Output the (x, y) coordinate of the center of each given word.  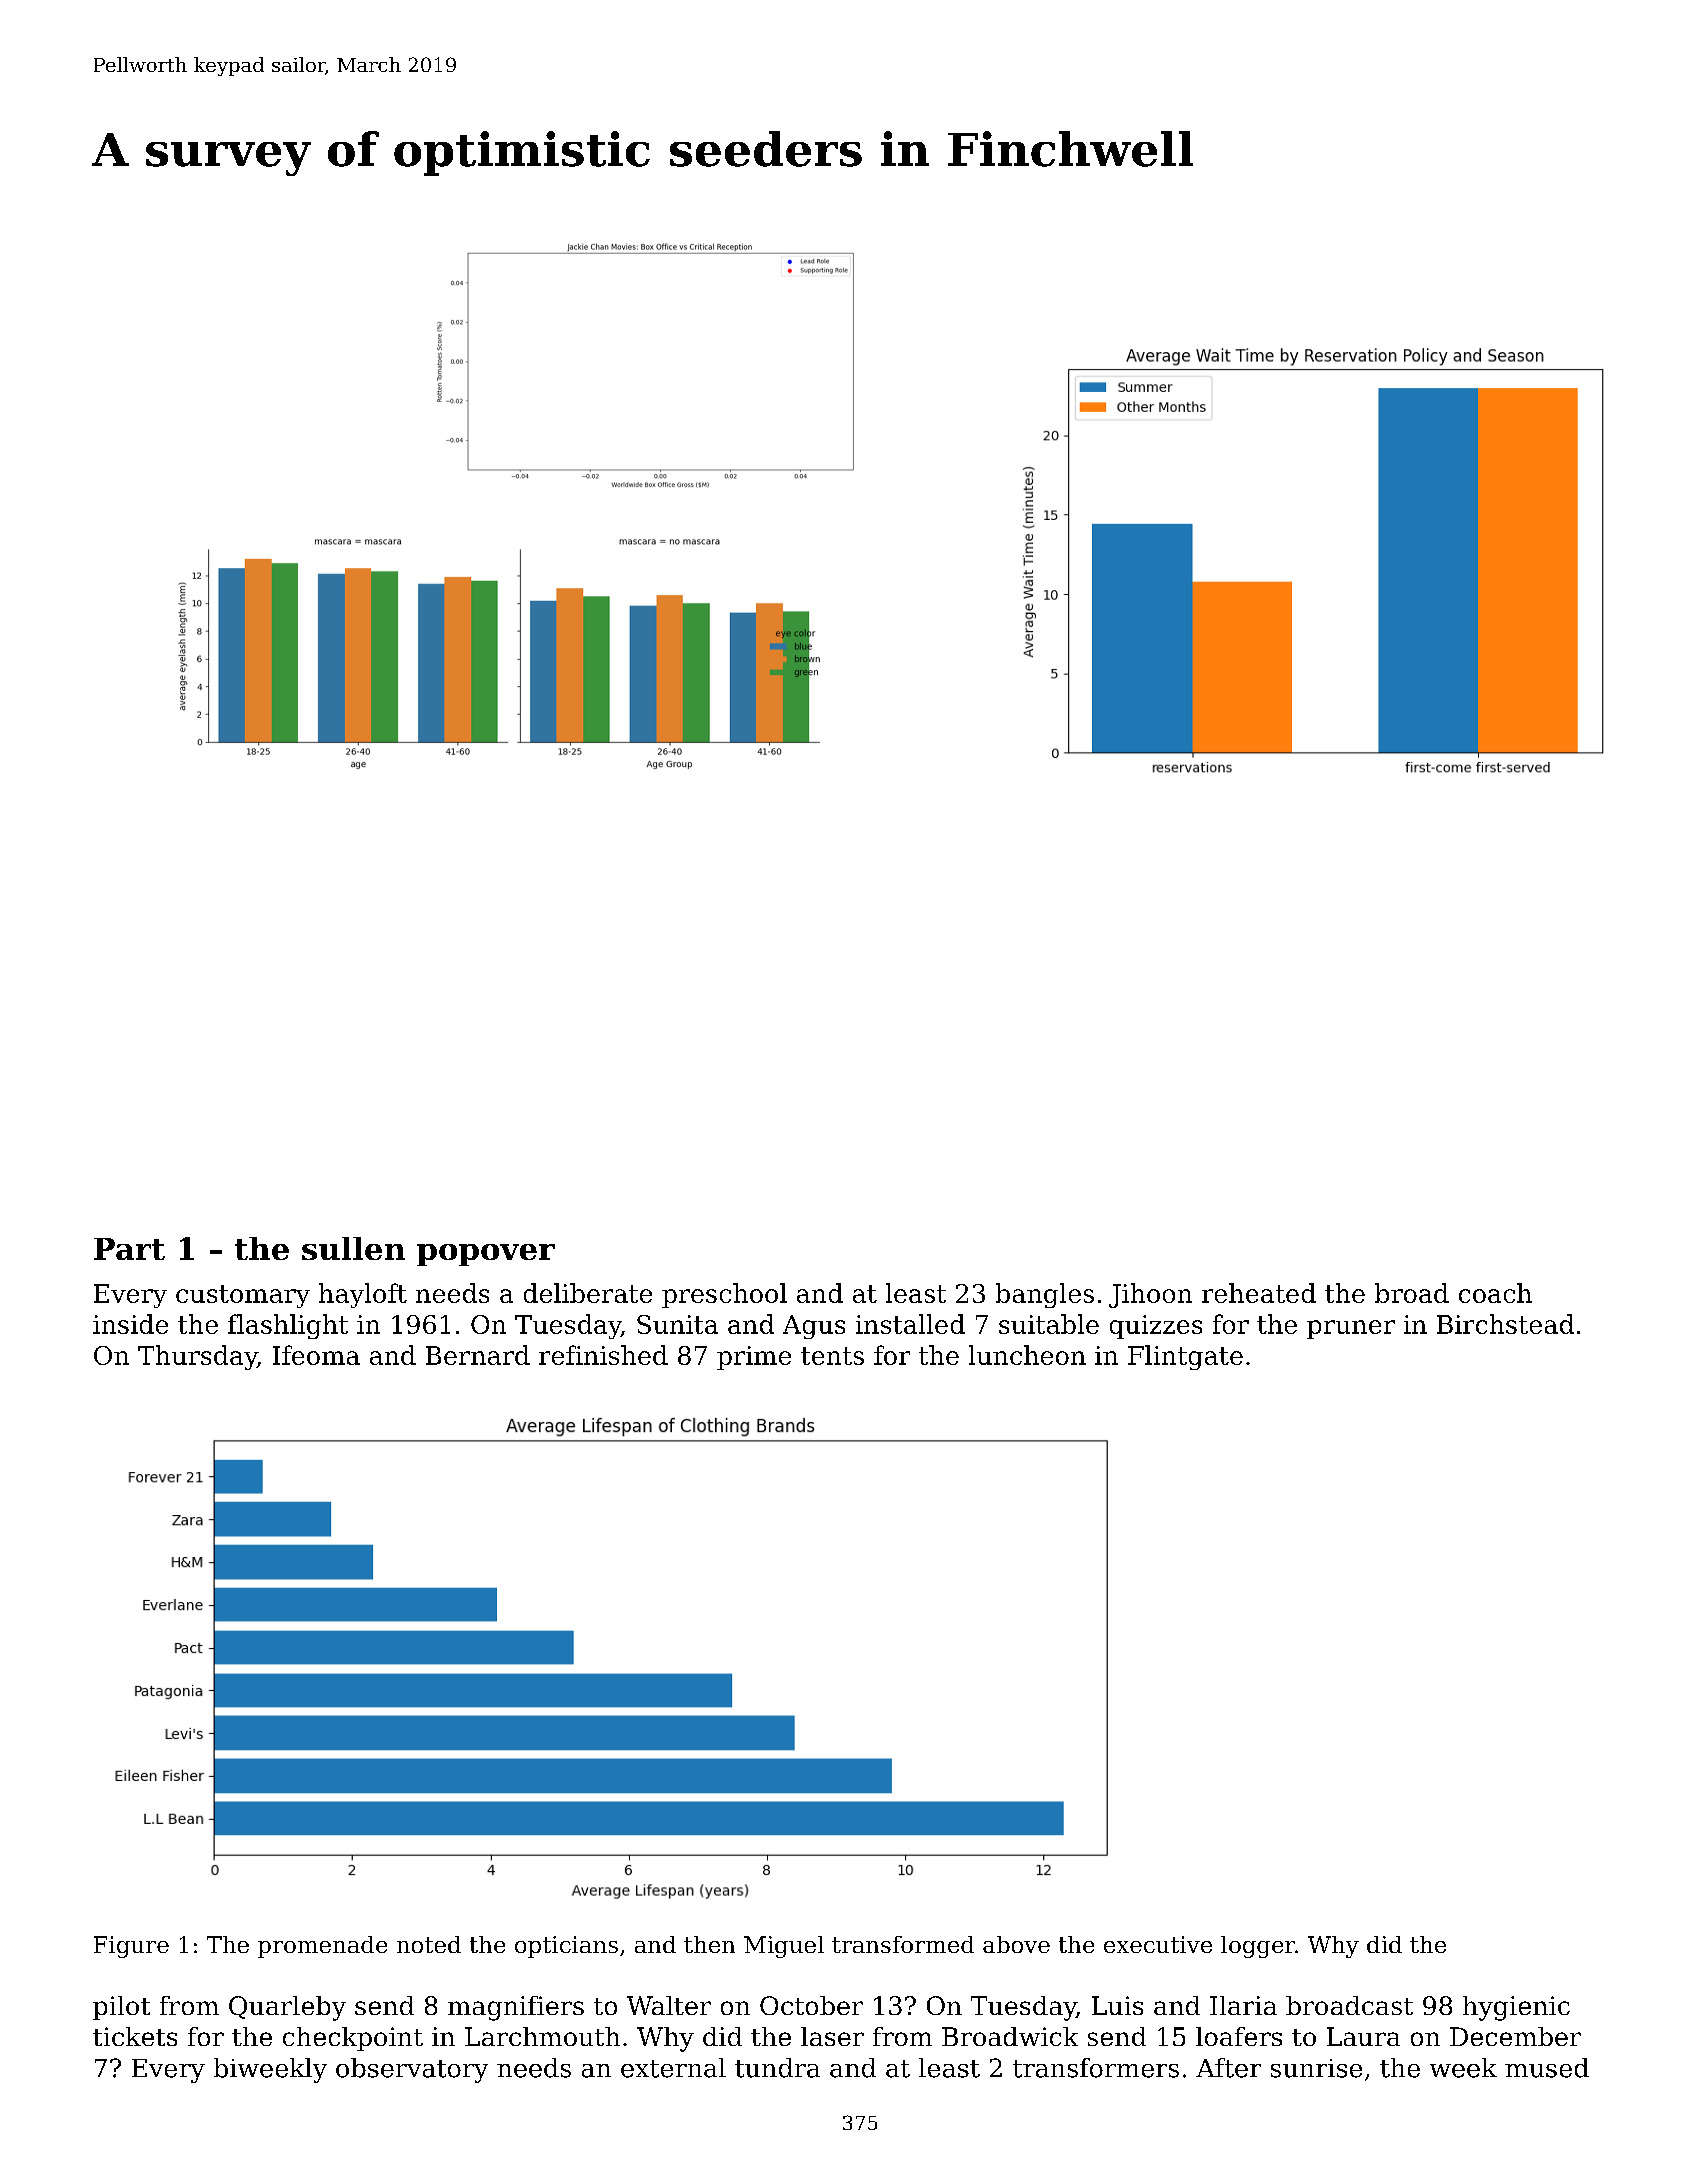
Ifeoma (316, 1355)
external (673, 2068)
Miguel (784, 1947)
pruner (1351, 1329)
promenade (322, 1947)
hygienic (1516, 2008)
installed (910, 1324)
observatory (412, 2070)
